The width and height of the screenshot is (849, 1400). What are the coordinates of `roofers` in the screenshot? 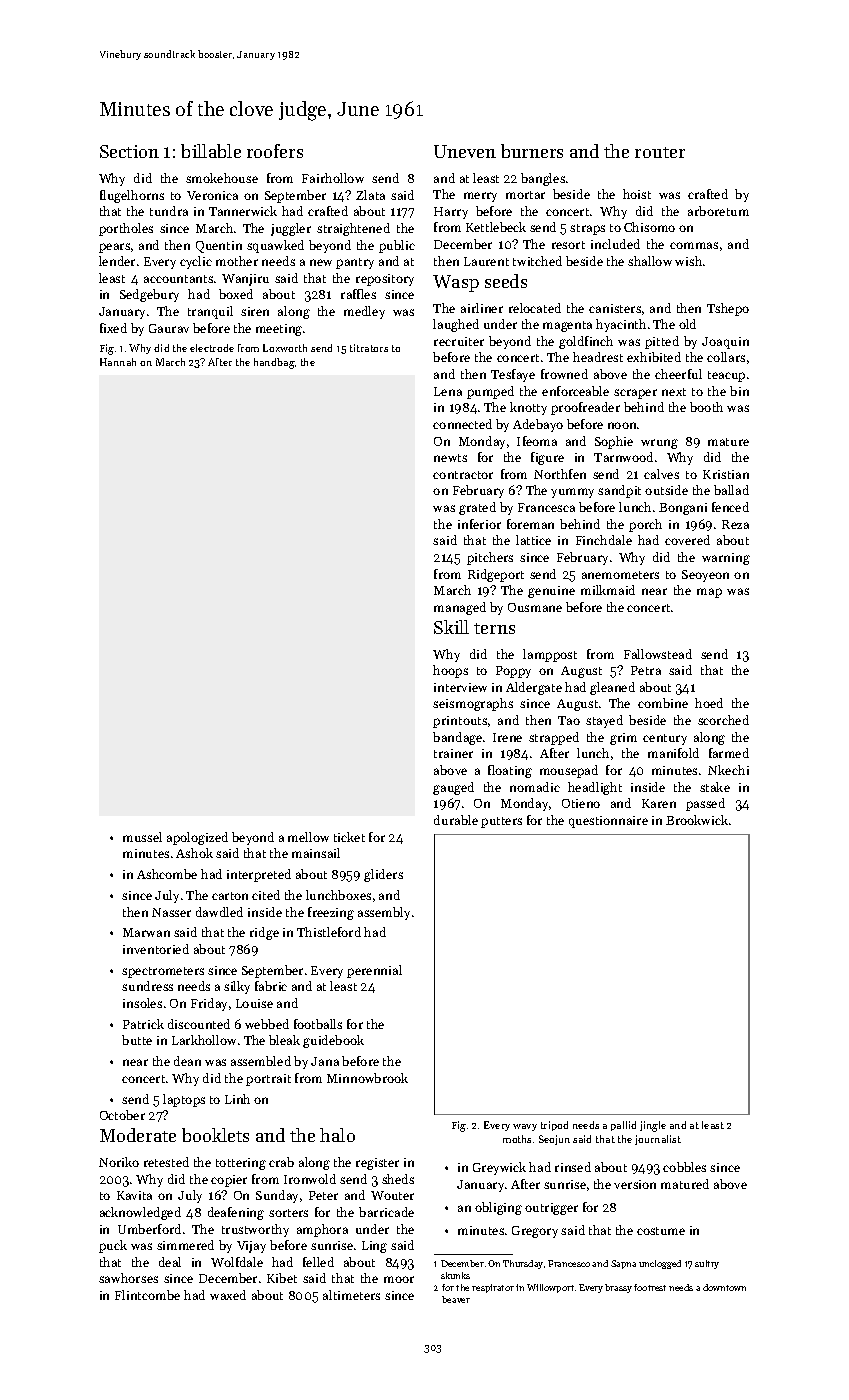 It's located at (275, 151).
